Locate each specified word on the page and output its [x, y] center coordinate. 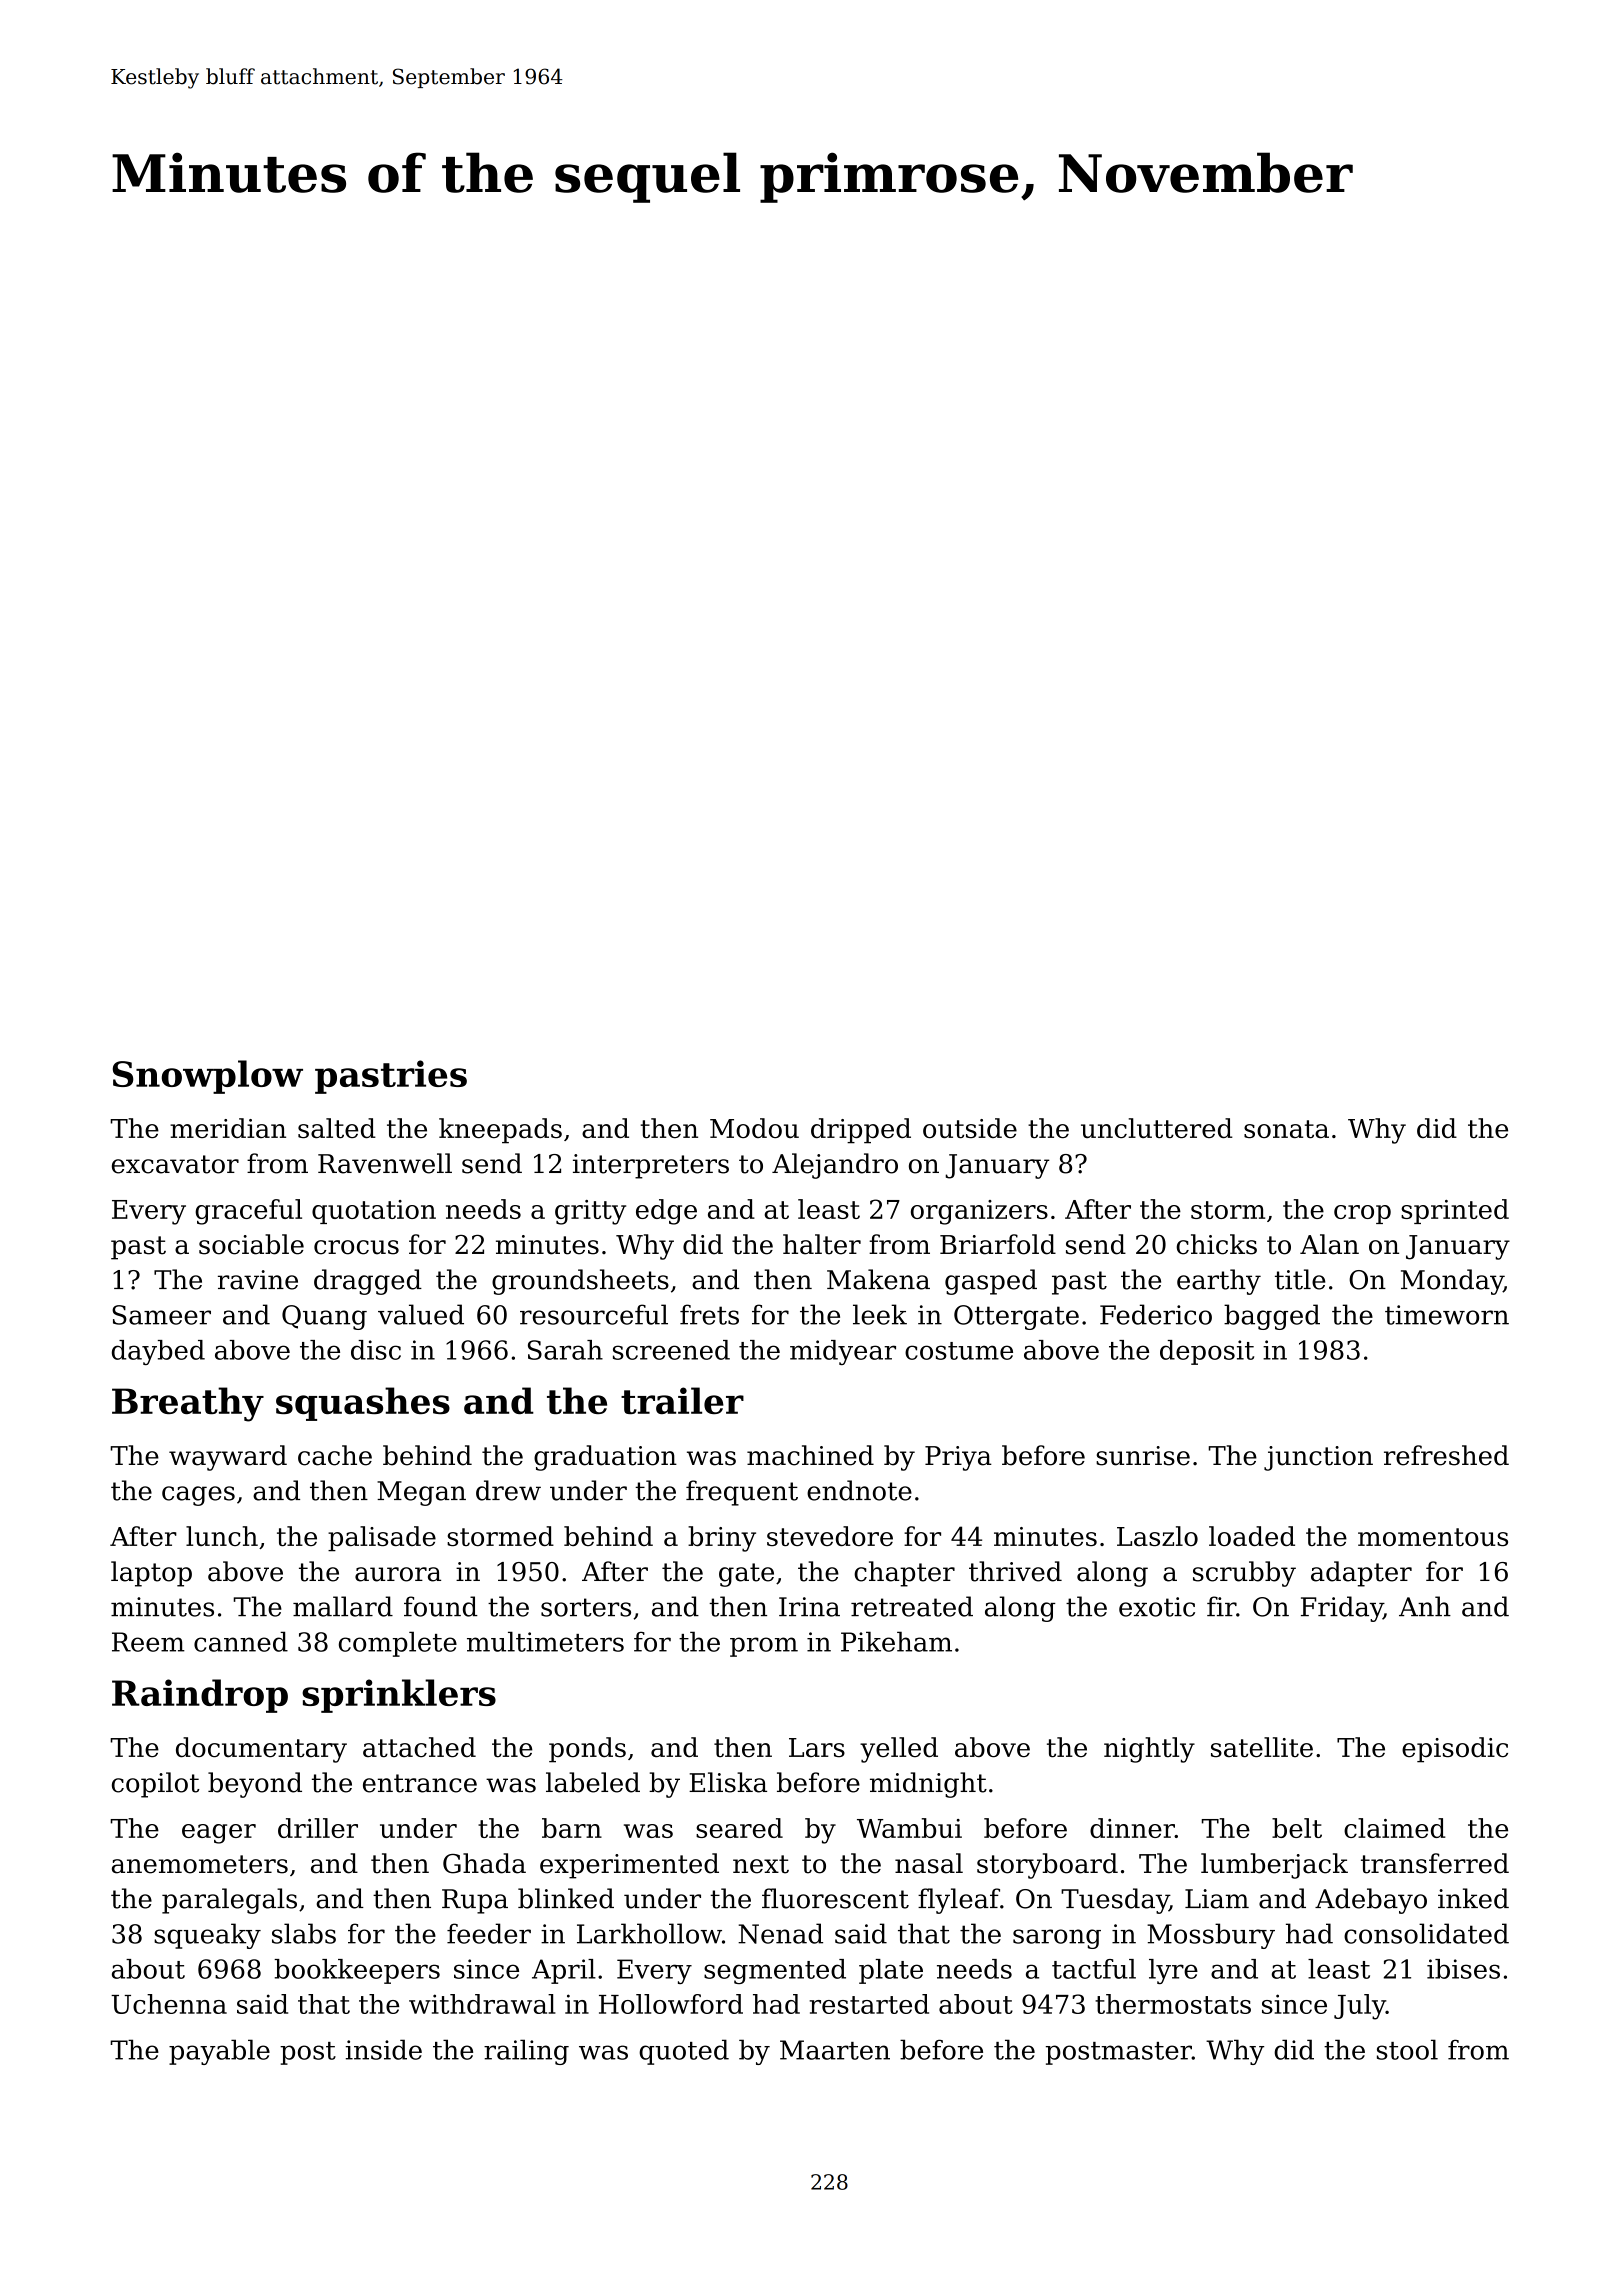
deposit [1207, 1352]
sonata [1286, 1129]
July [1360, 2007]
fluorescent [835, 1898]
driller [318, 1828]
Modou [754, 1128]
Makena [878, 1279]
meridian [228, 1128]
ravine [258, 1280]
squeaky [207, 1936]
